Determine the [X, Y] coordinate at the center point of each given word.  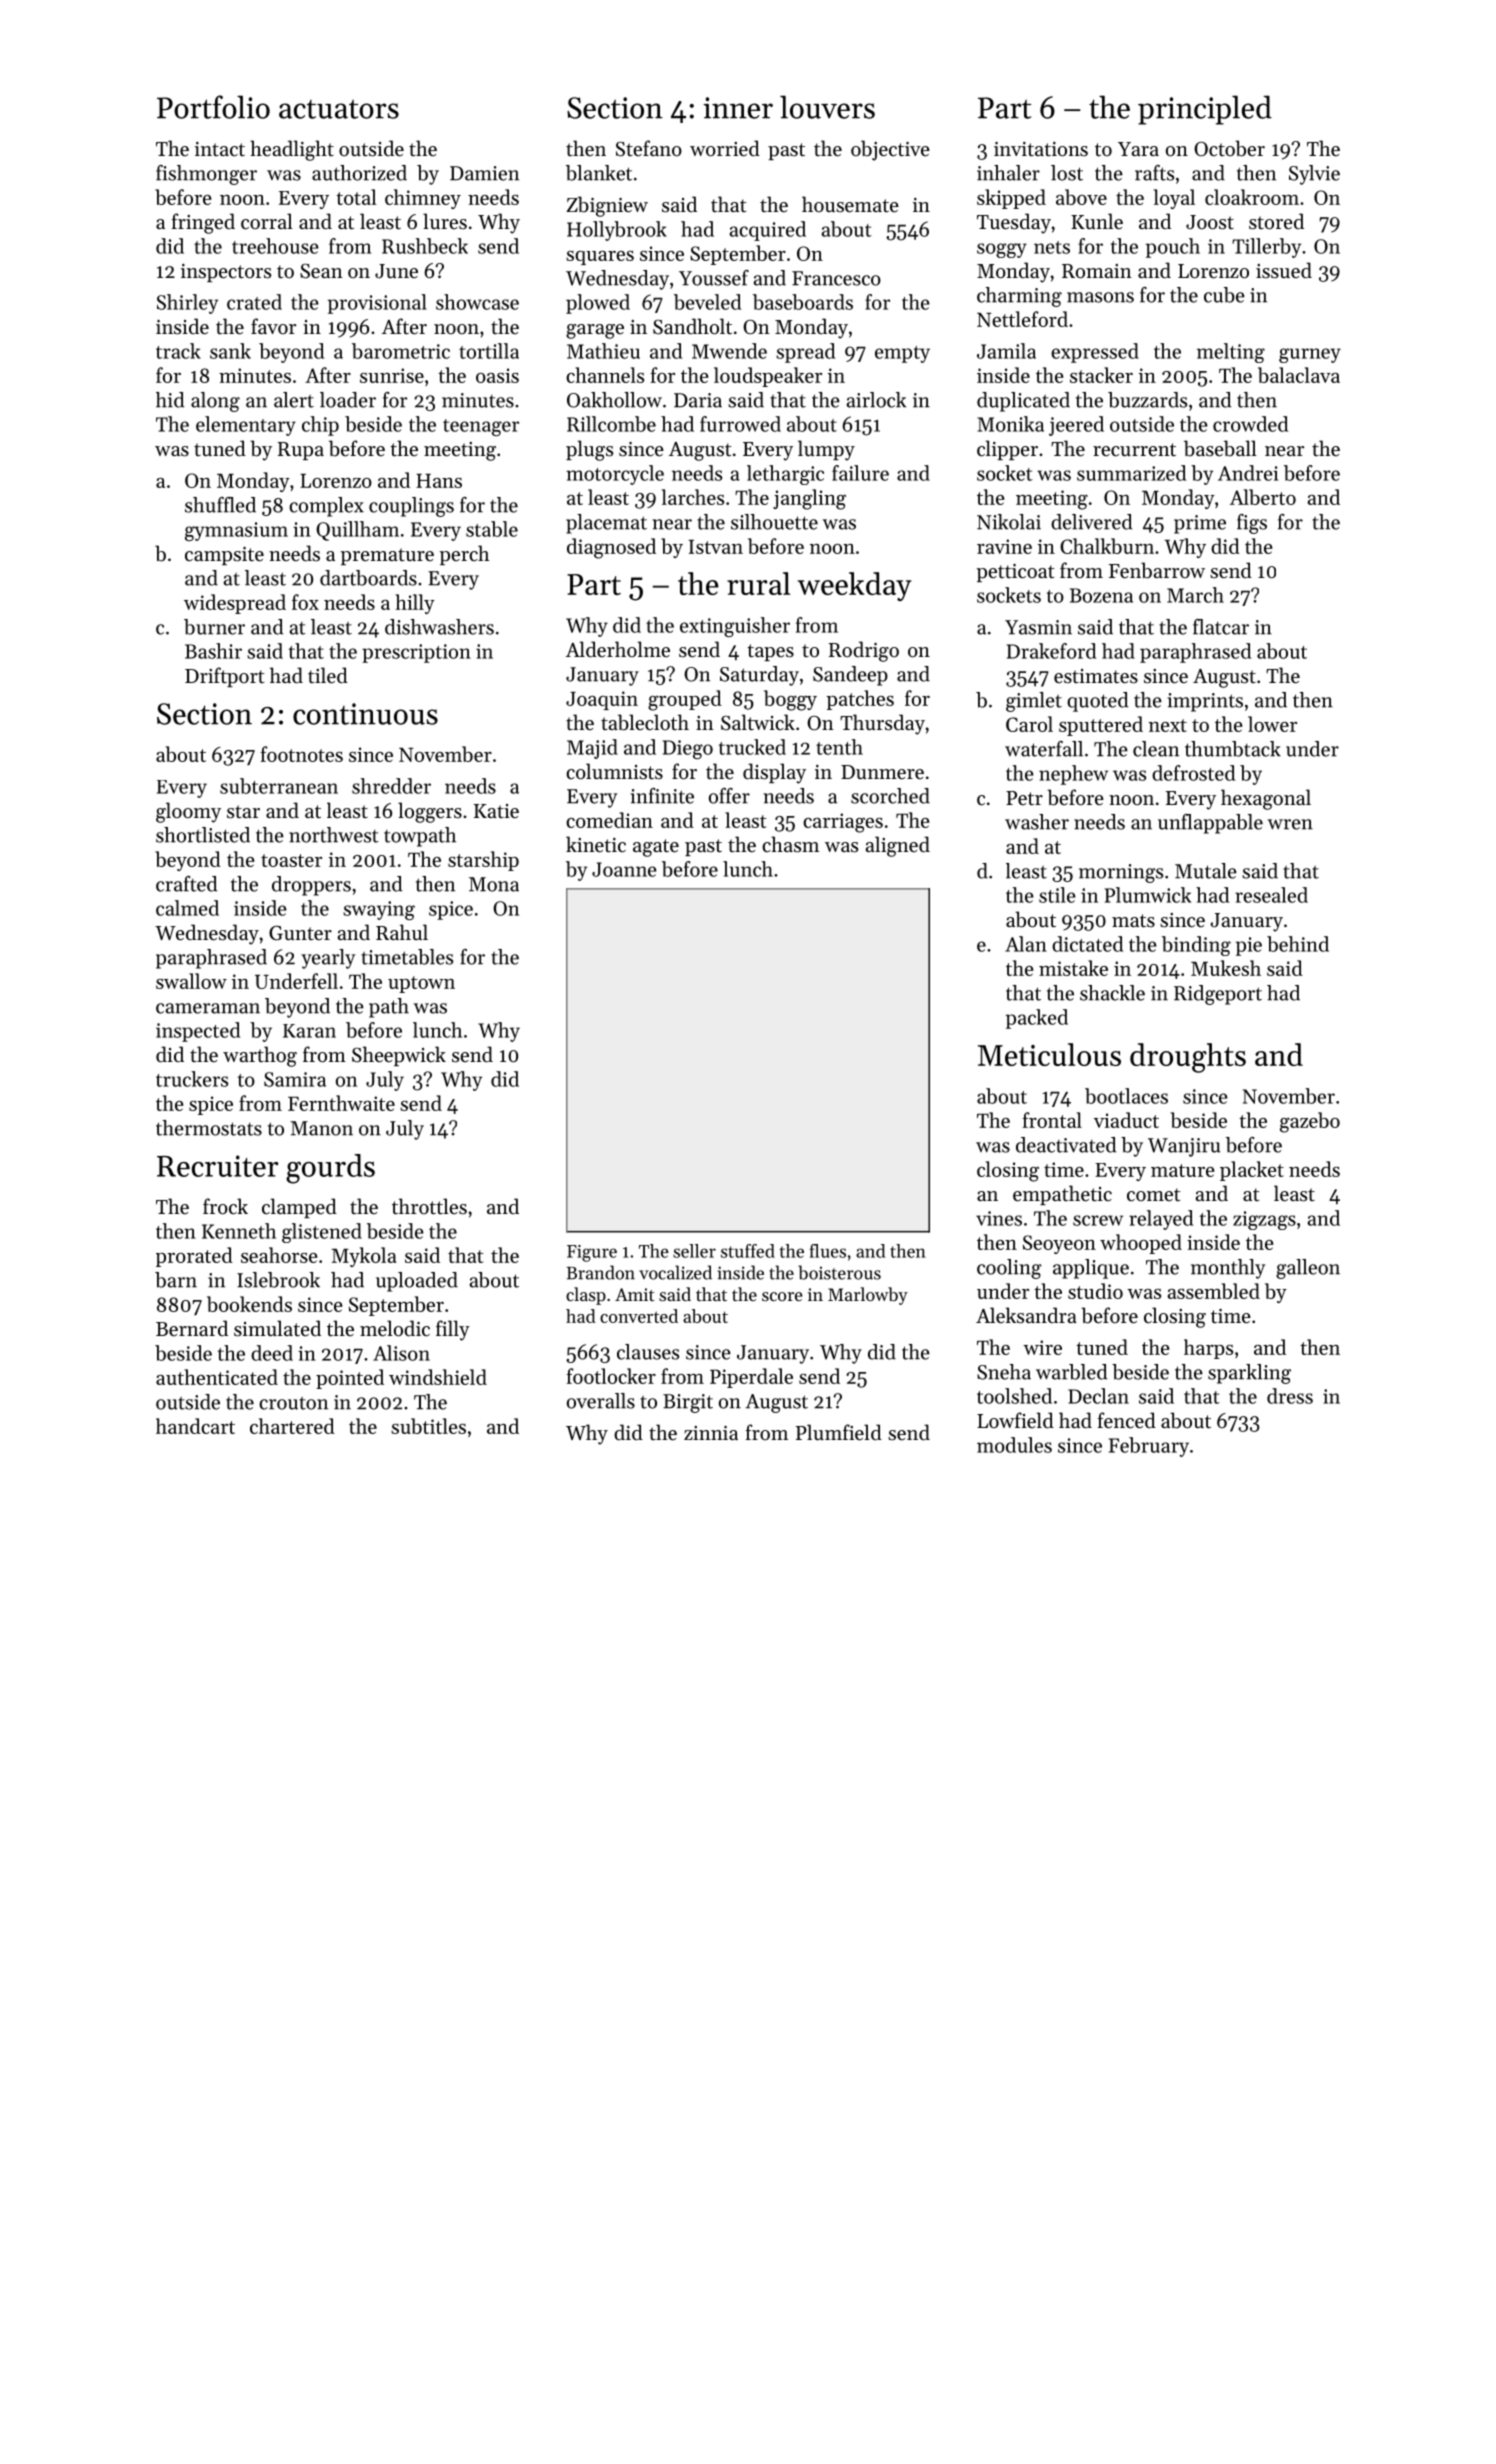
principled [1205, 110]
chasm [790, 844]
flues [827, 1251]
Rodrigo [864, 651]
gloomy [188, 812]
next [1168, 725]
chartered [292, 1426]
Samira [295, 1079]
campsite [224, 556]
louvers [827, 107]
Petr [1024, 798]
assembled [1213, 1291]
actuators [339, 109]
